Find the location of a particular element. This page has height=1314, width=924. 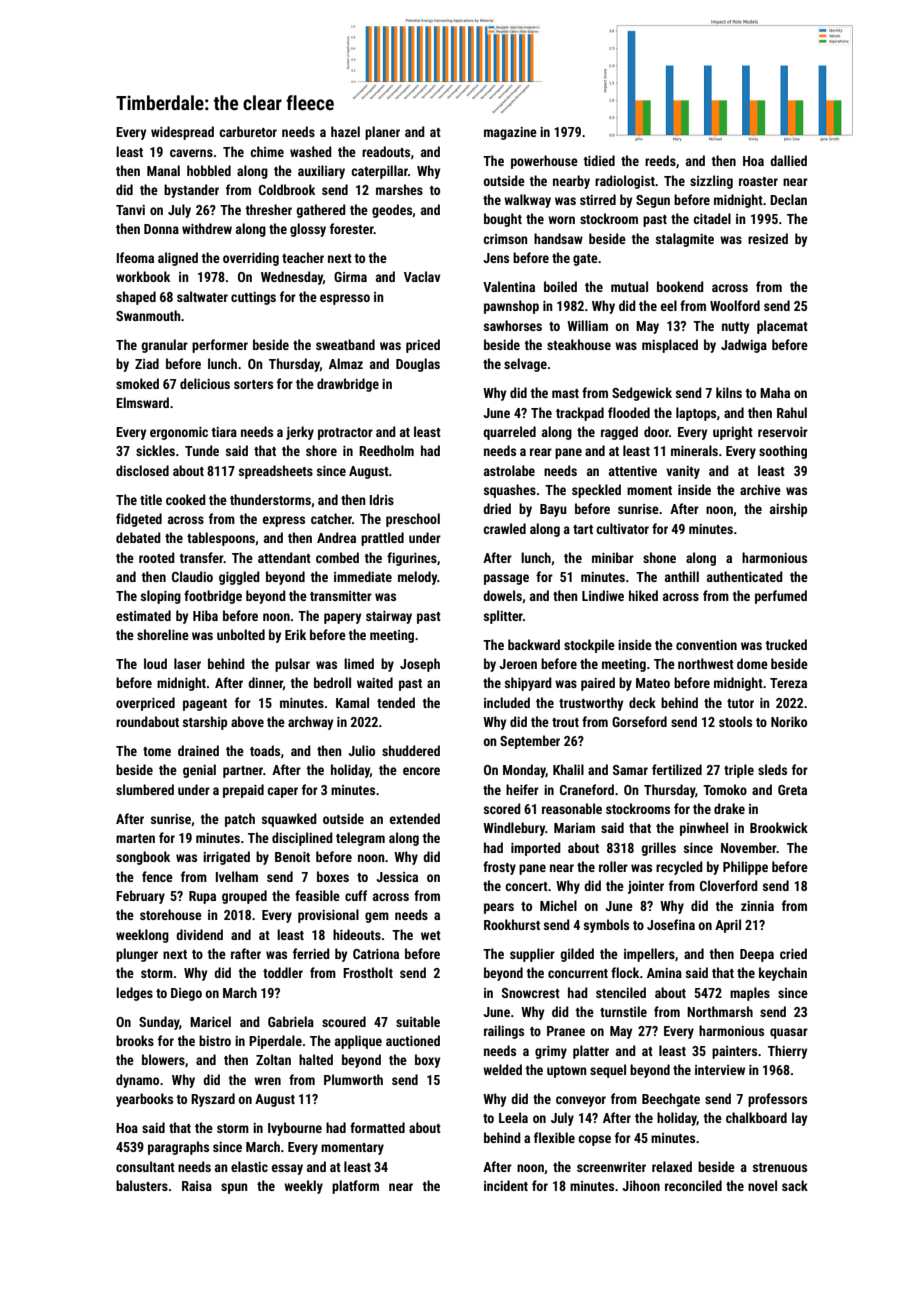

brooks is located at coordinates (135, 1040).
